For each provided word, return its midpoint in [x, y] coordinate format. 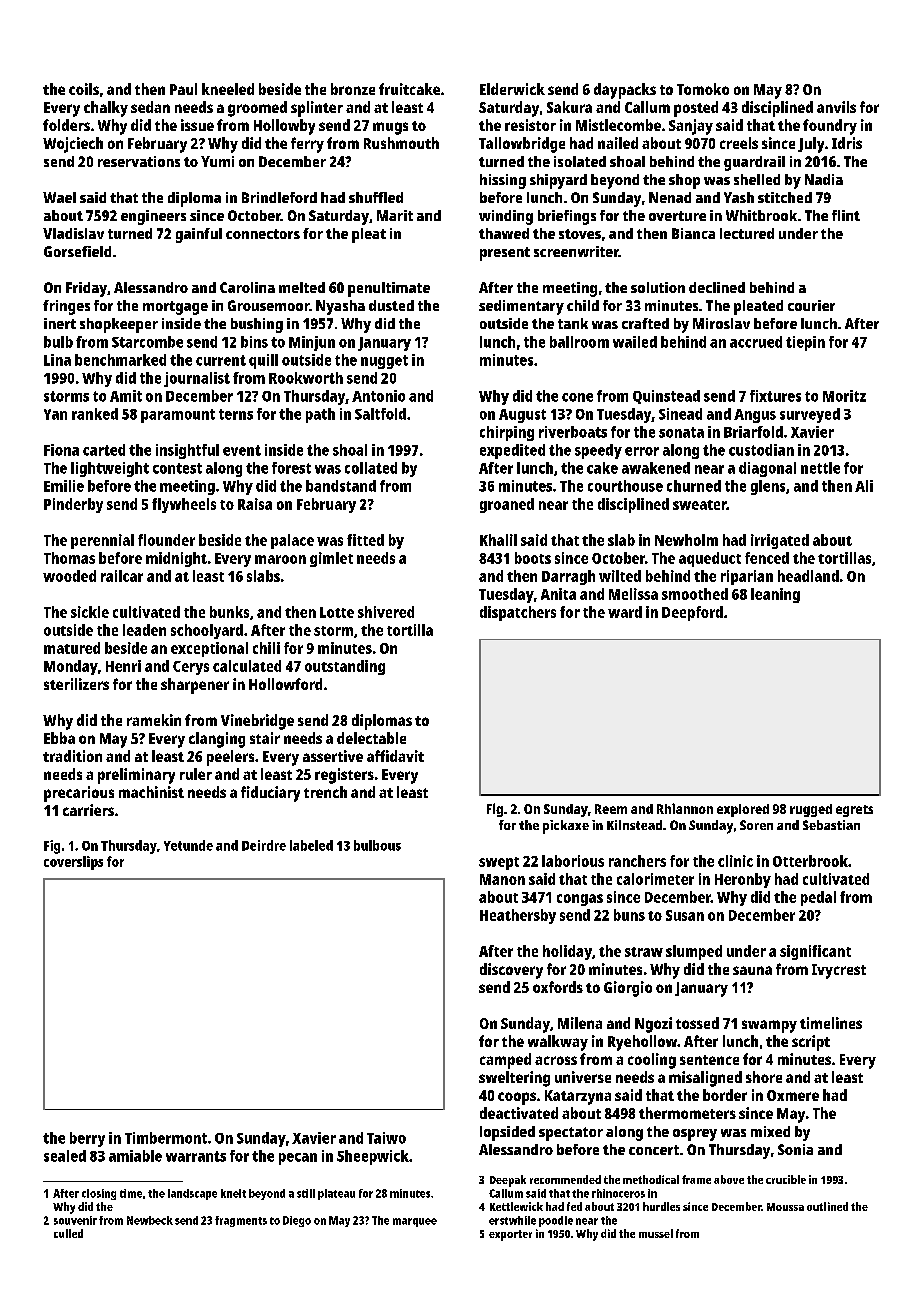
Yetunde [188, 845]
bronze [353, 89]
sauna [752, 970]
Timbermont [166, 1138]
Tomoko [703, 89]
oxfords [558, 987]
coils [84, 89]
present [505, 254]
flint [846, 215]
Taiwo [386, 1138]
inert [60, 323]
